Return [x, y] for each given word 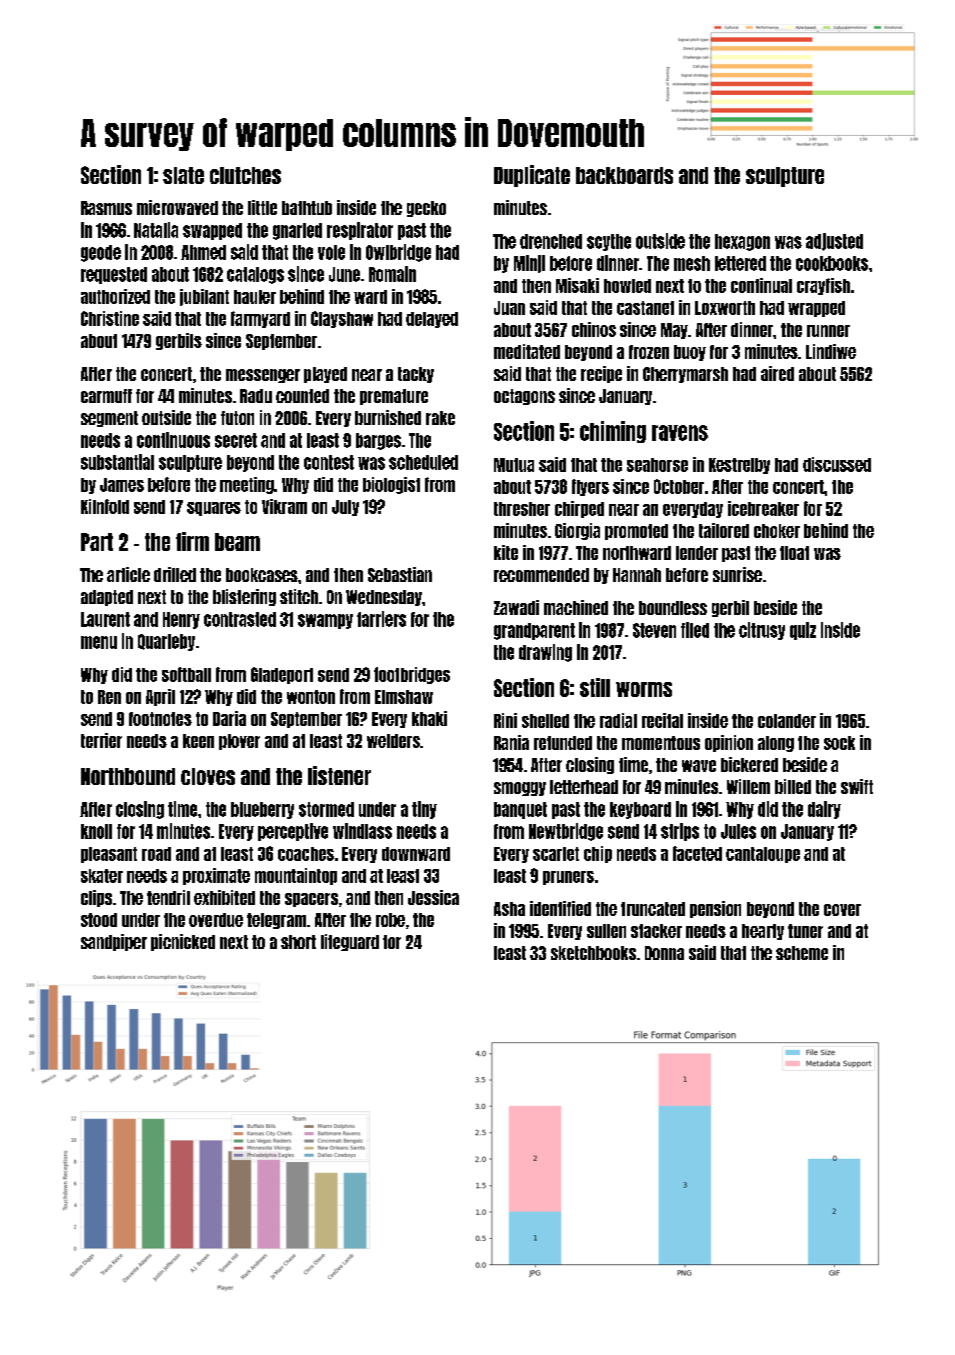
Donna [664, 953]
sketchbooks [593, 953]
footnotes [160, 719]
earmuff [106, 396]
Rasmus [106, 208]
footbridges [412, 675]
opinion [729, 743]
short [298, 942]
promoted [636, 532]
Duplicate [532, 176]
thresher [522, 509]
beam [237, 542]
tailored [724, 530]
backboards [624, 175]
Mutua [514, 465]
